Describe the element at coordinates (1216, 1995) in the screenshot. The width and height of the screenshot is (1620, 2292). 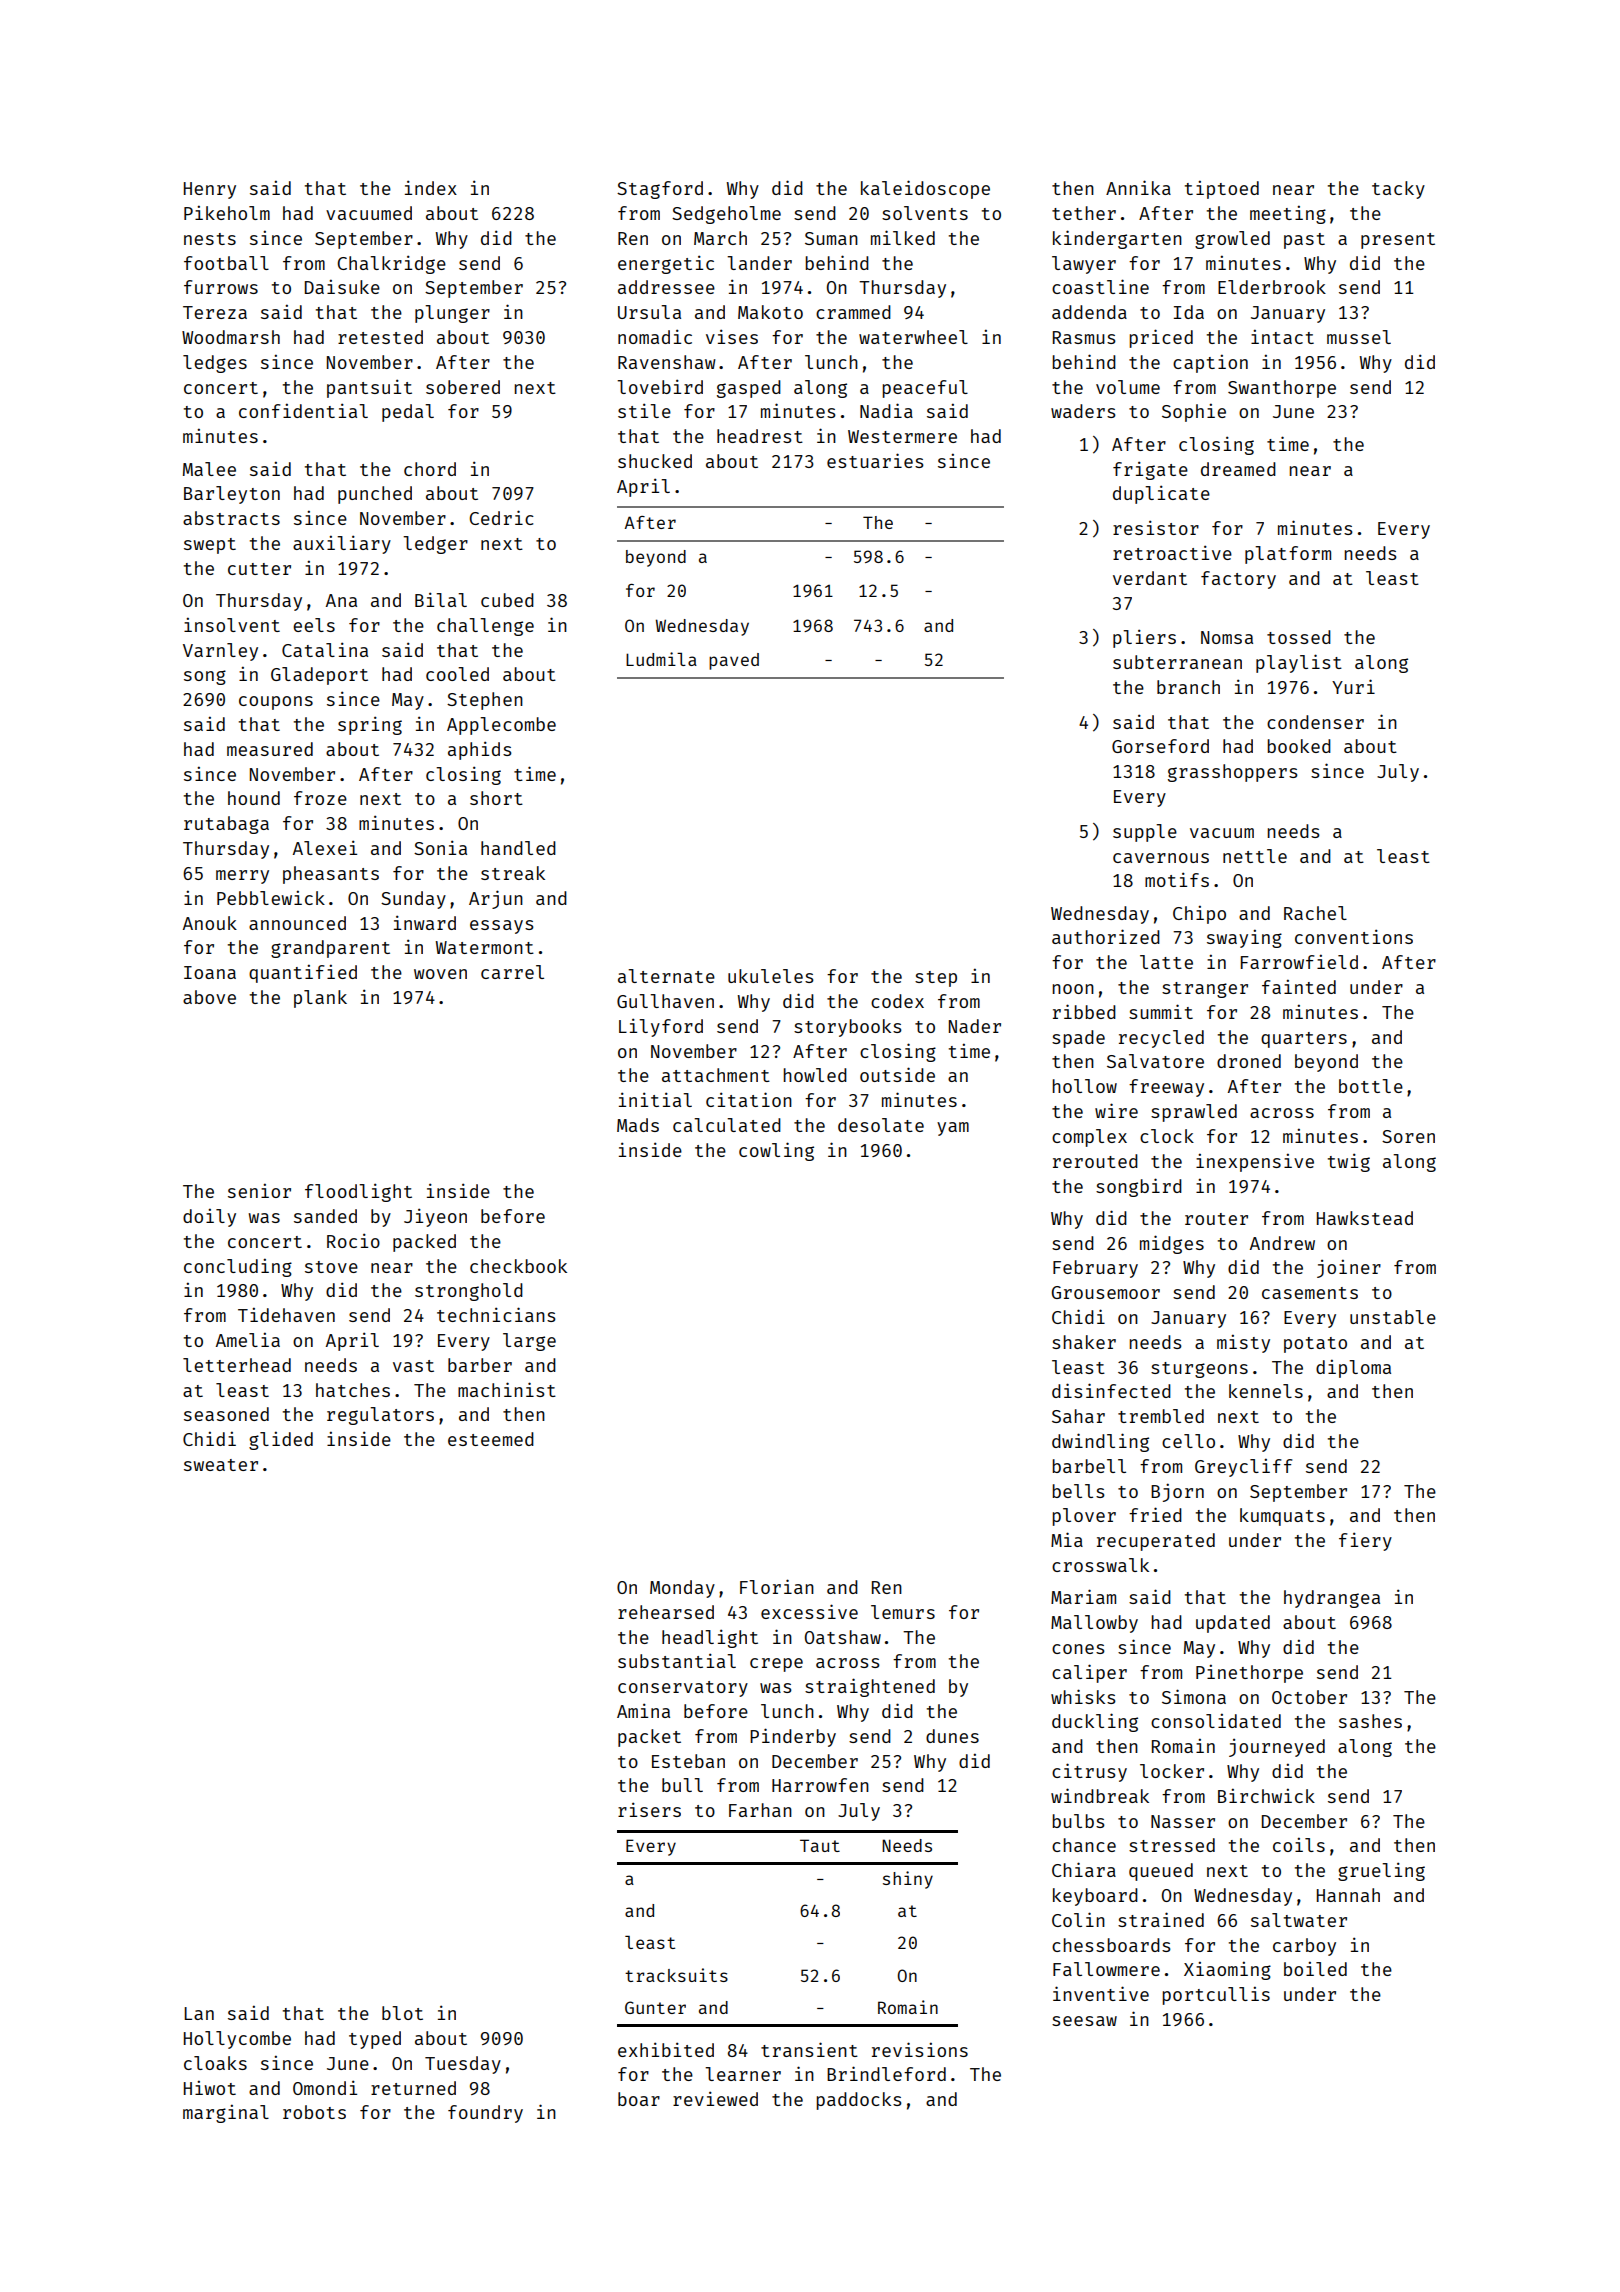
I see `portcullis` at that location.
